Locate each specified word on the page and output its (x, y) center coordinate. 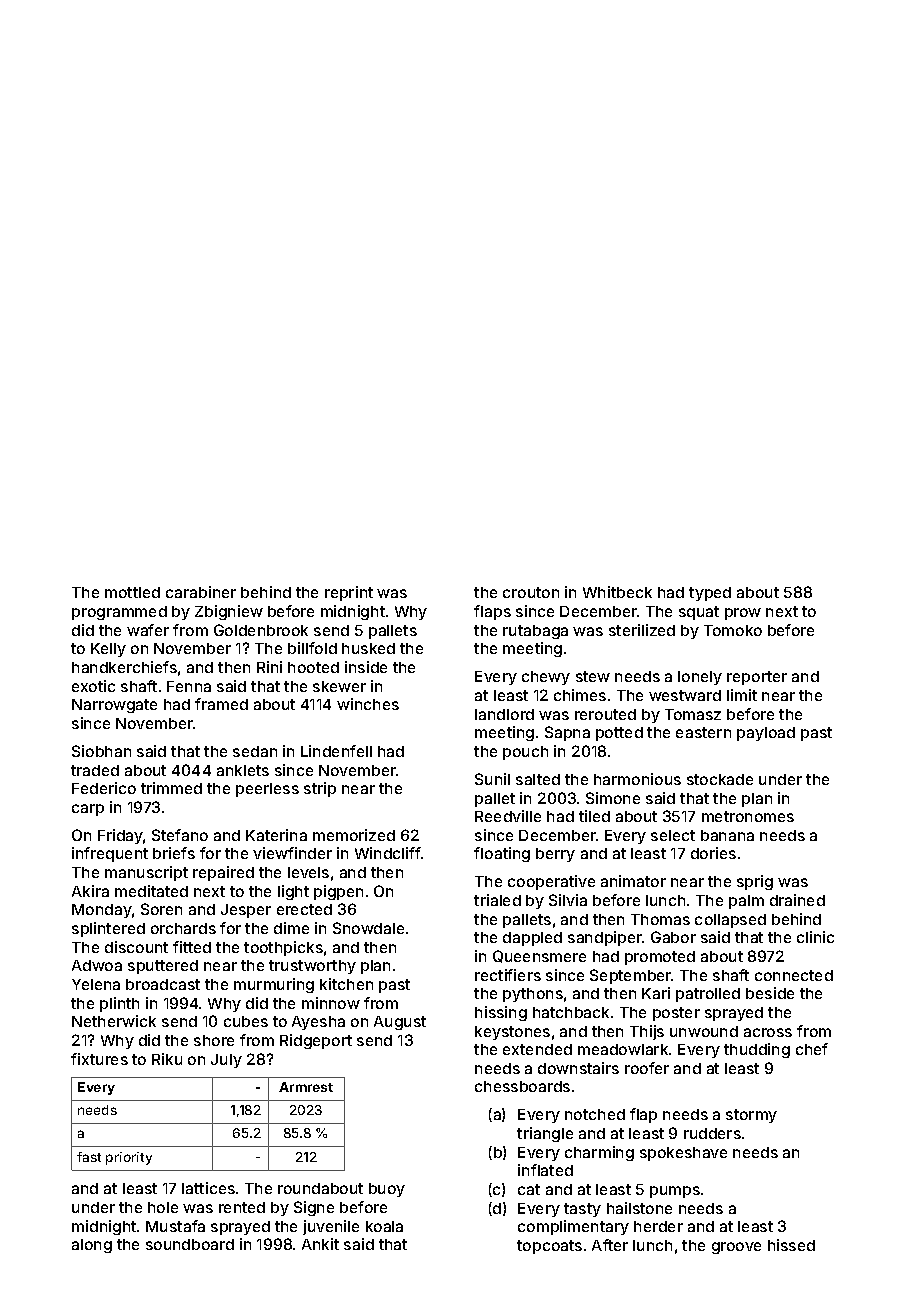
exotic (93, 686)
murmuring (274, 985)
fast (89, 1157)
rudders (712, 1133)
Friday (120, 836)
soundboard (190, 1244)
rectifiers (508, 975)
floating (502, 854)
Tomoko (733, 630)
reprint (349, 593)
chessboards (522, 1086)
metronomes (748, 816)
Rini (269, 667)
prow (743, 614)
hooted (313, 667)
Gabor (673, 937)
